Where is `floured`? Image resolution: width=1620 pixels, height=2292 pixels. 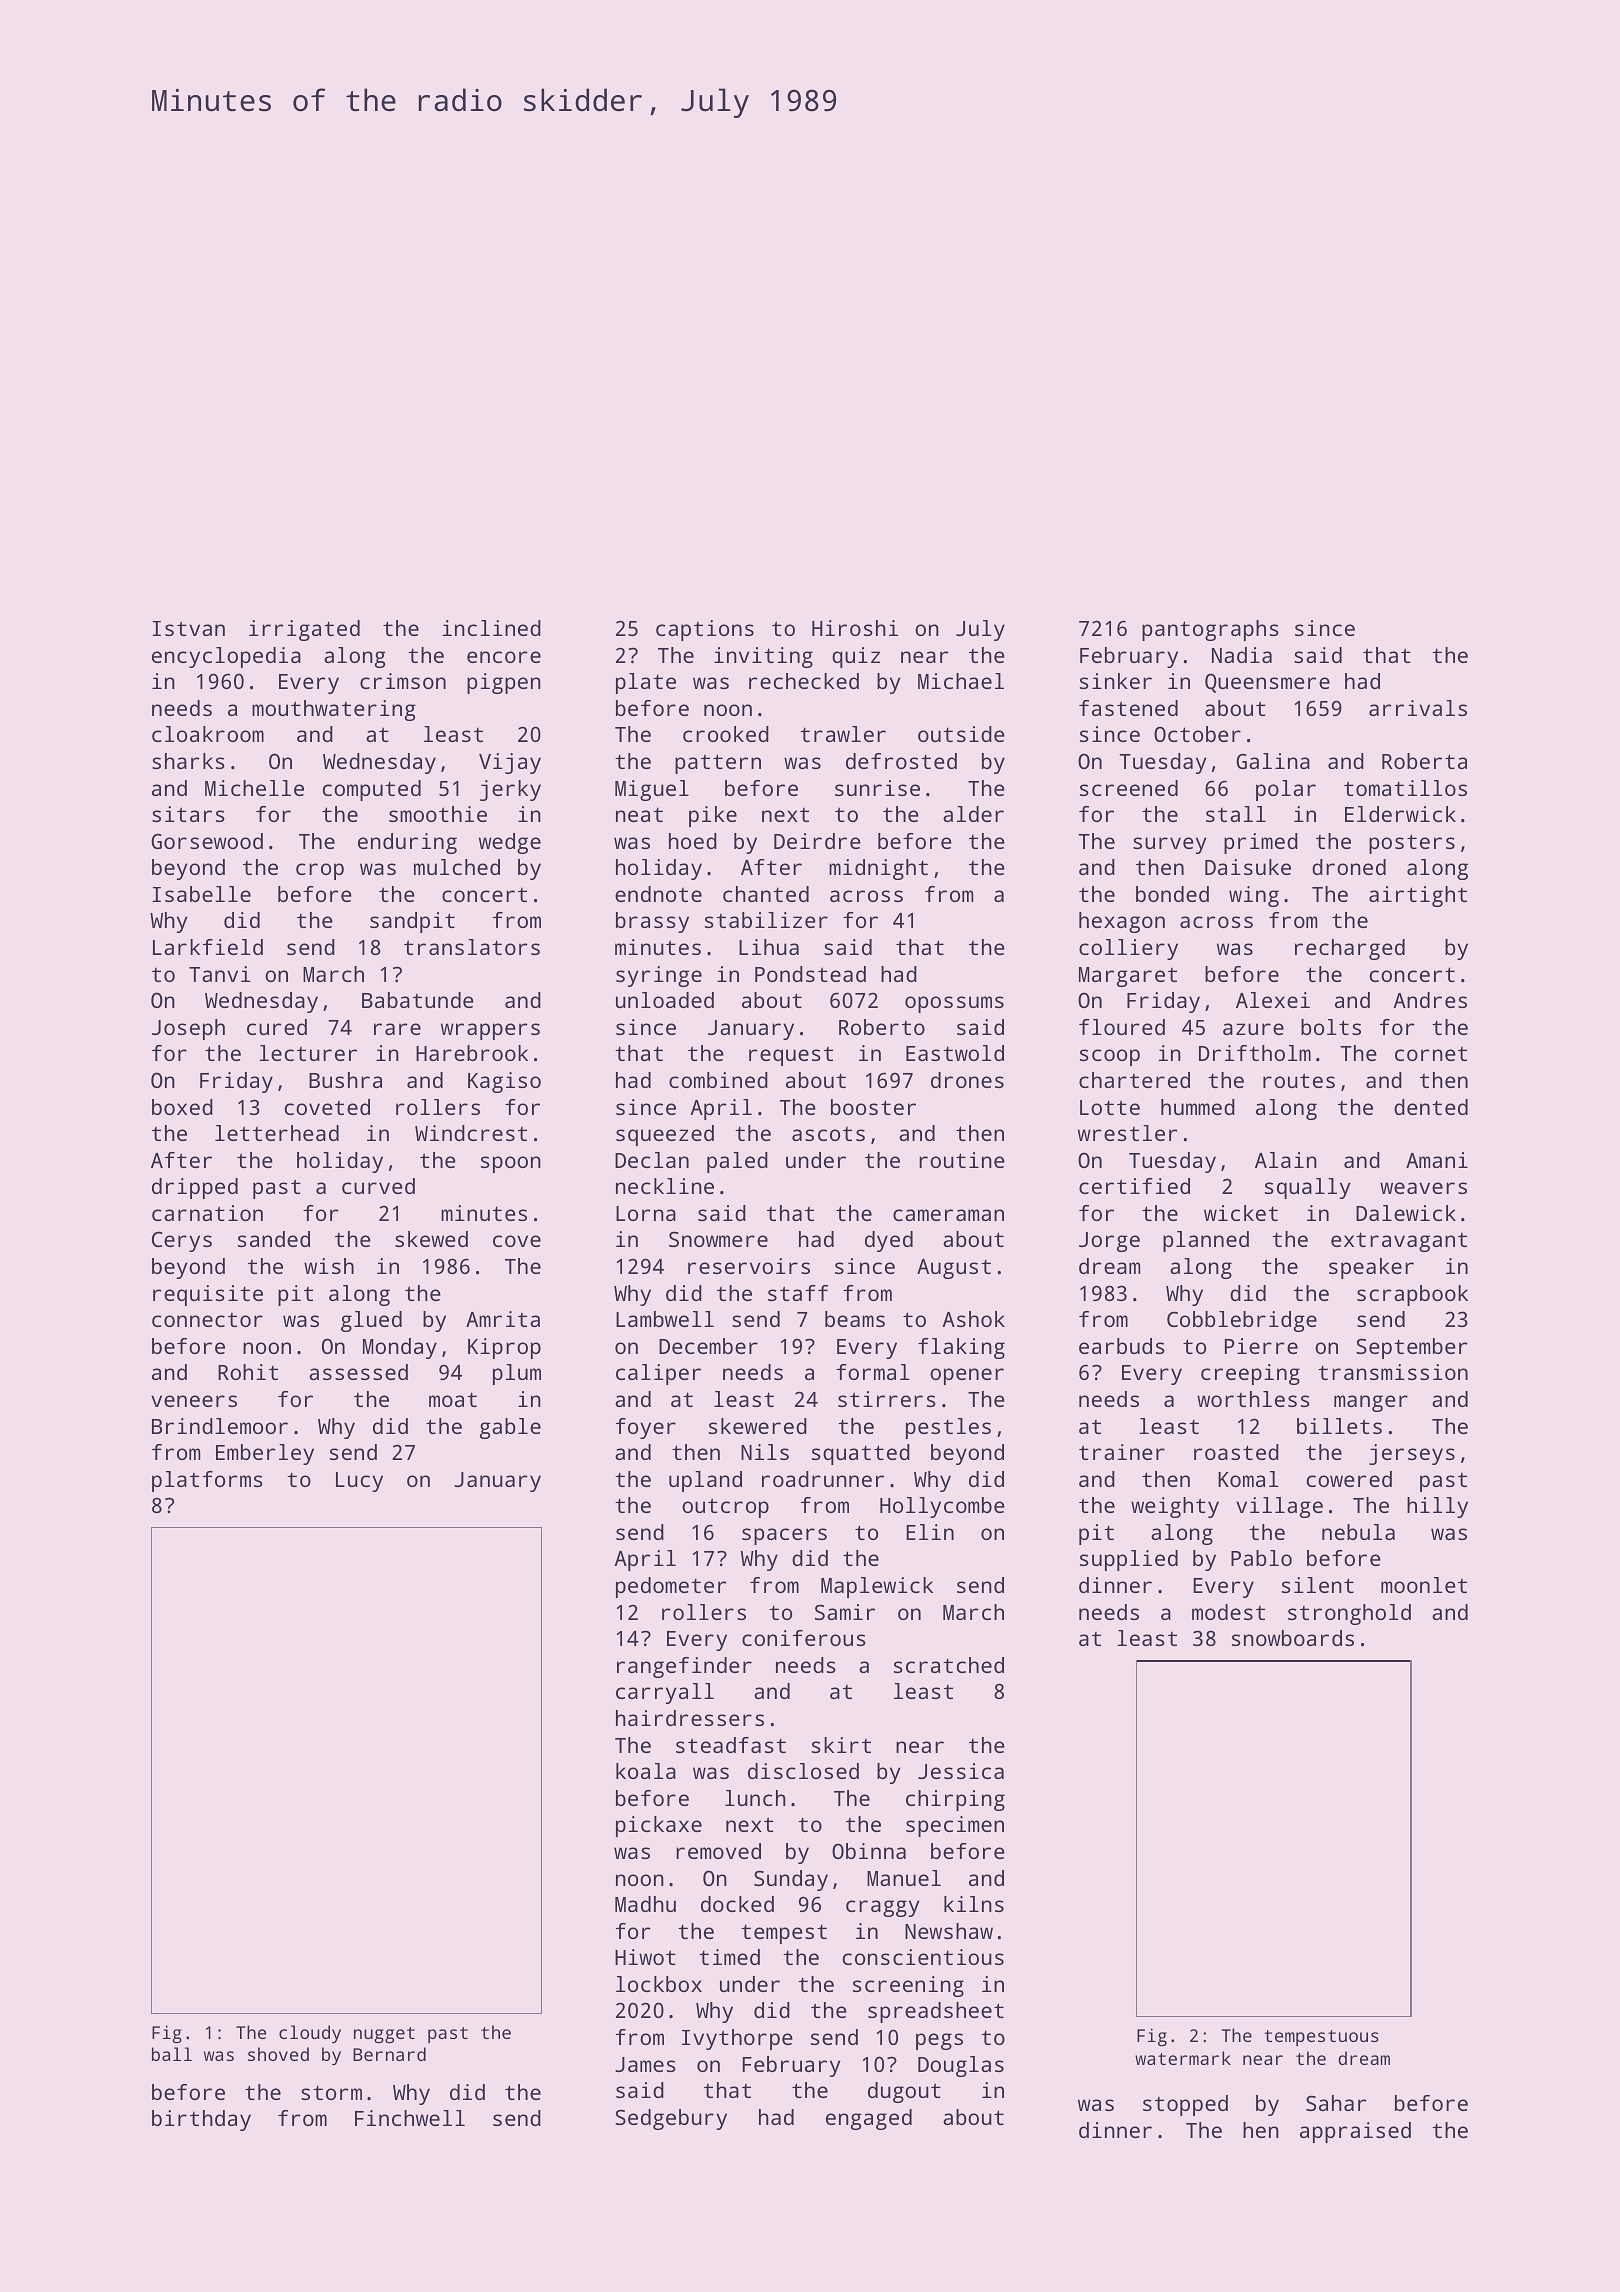
floured is located at coordinates (1122, 1027).
